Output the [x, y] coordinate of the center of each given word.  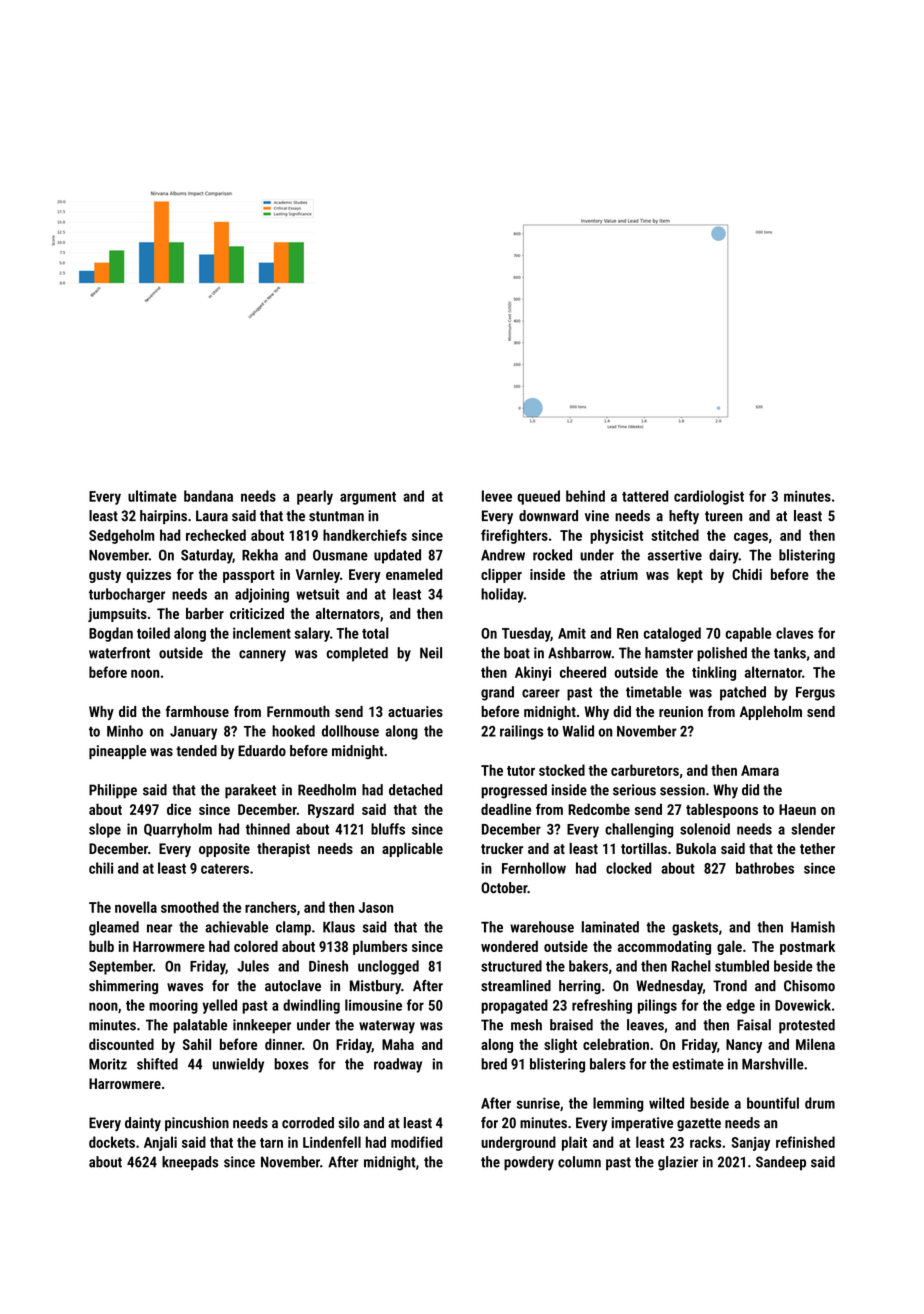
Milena [815, 1044]
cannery [262, 656]
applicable [412, 850]
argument [368, 498]
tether [817, 848]
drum [820, 1103]
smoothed [190, 907]
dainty [143, 1124]
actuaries [415, 711]
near [160, 928]
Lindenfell [332, 1142]
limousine [373, 1005]
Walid [578, 731]
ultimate [152, 496]
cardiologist [709, 497]
